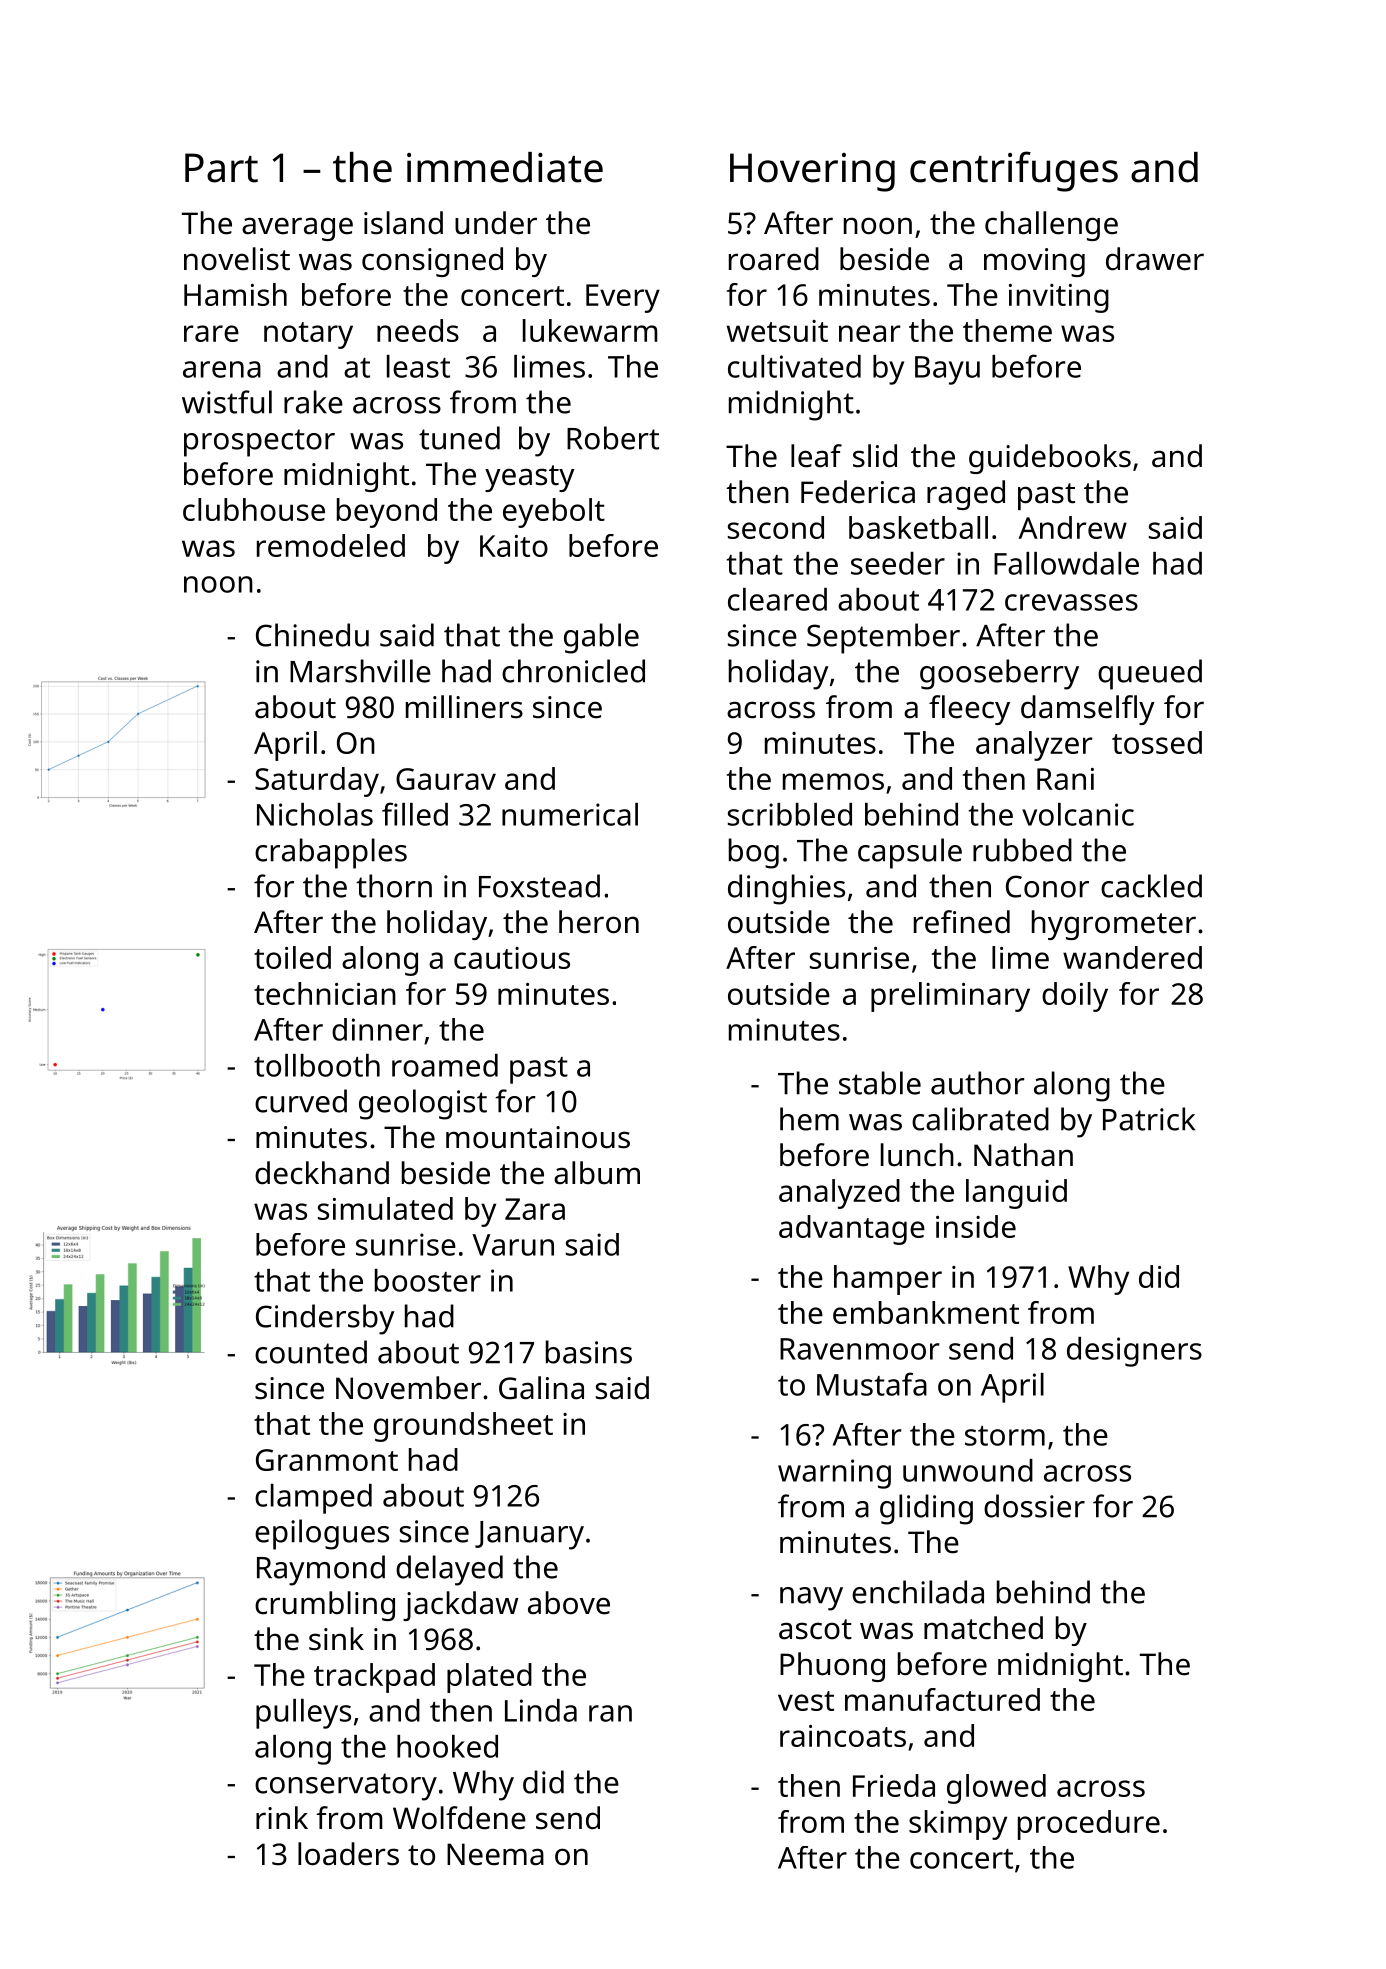  I want to click on notary, so click(308, 335).
